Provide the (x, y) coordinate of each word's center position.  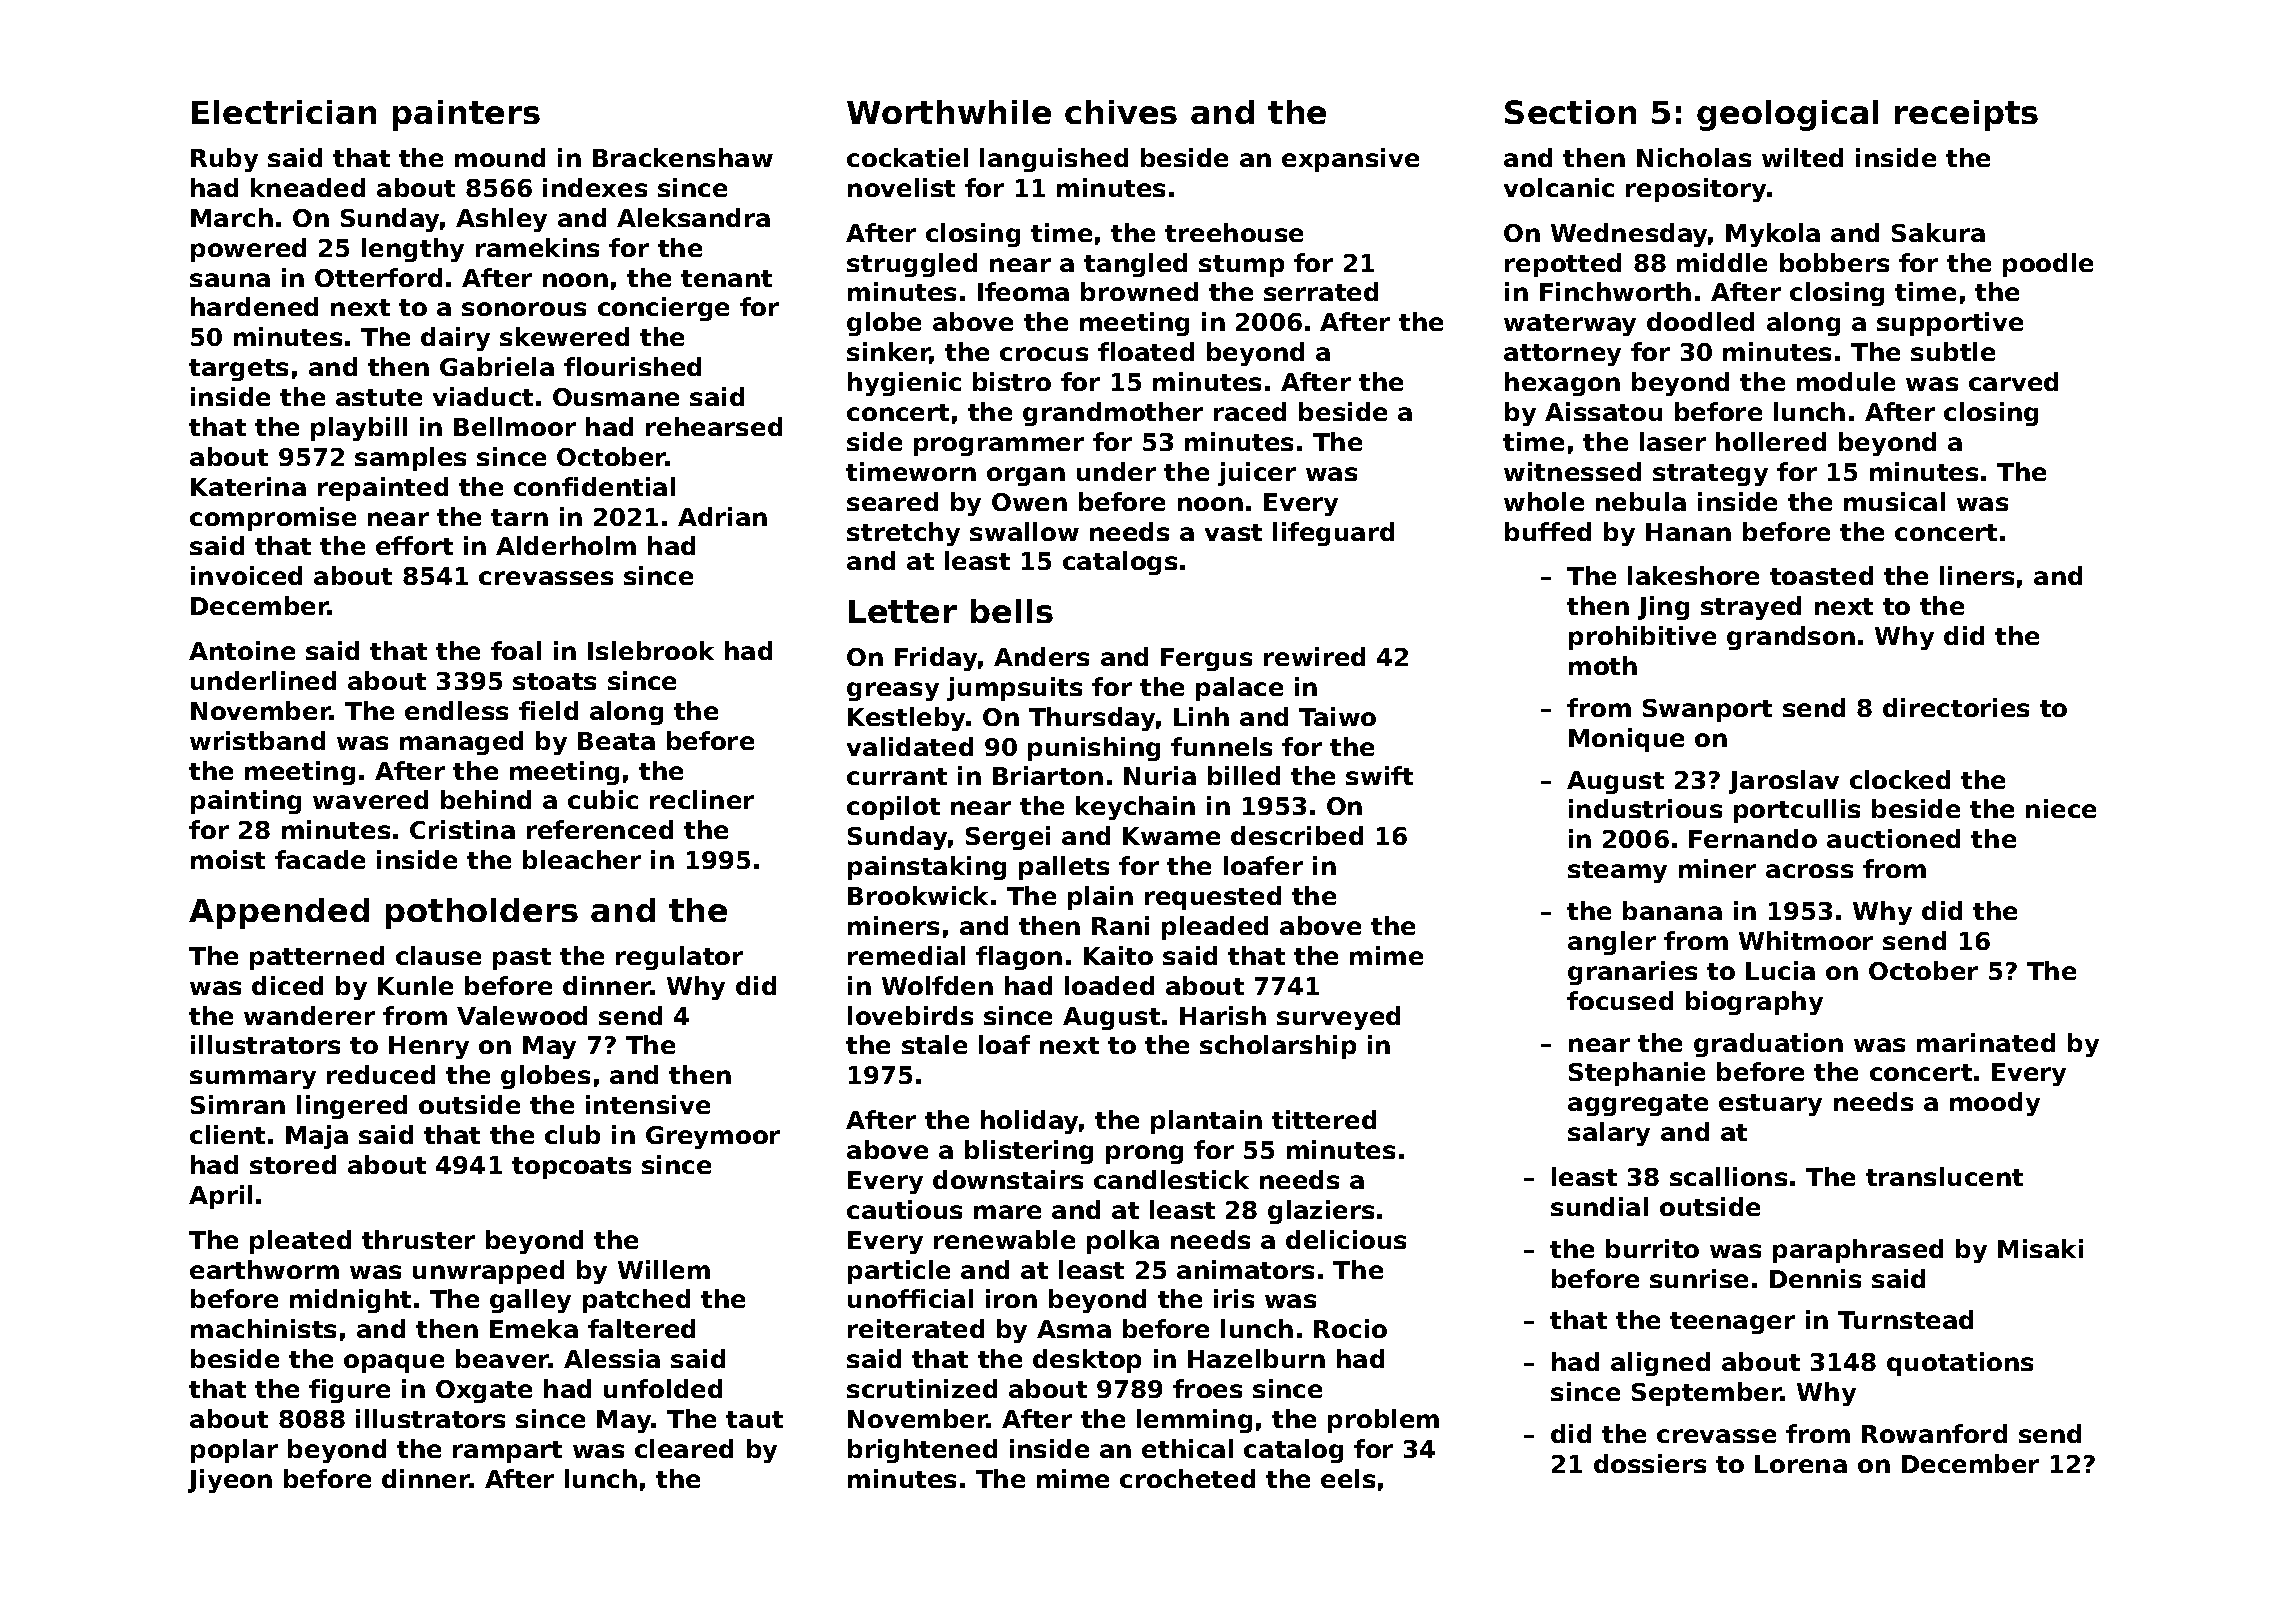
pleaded (1215, 928)
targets (238, 370)
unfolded (663, 1388)
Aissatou (1603, 411)
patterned (317, 958)
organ (1026, 476)
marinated (1986, 1042)
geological (1787, 115)
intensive (648, 1104)
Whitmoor (1806, 940)
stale (934, 1044)
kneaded (308, 187)
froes (1207, 1388)
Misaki (2040, 1248)
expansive (1350, 160)
